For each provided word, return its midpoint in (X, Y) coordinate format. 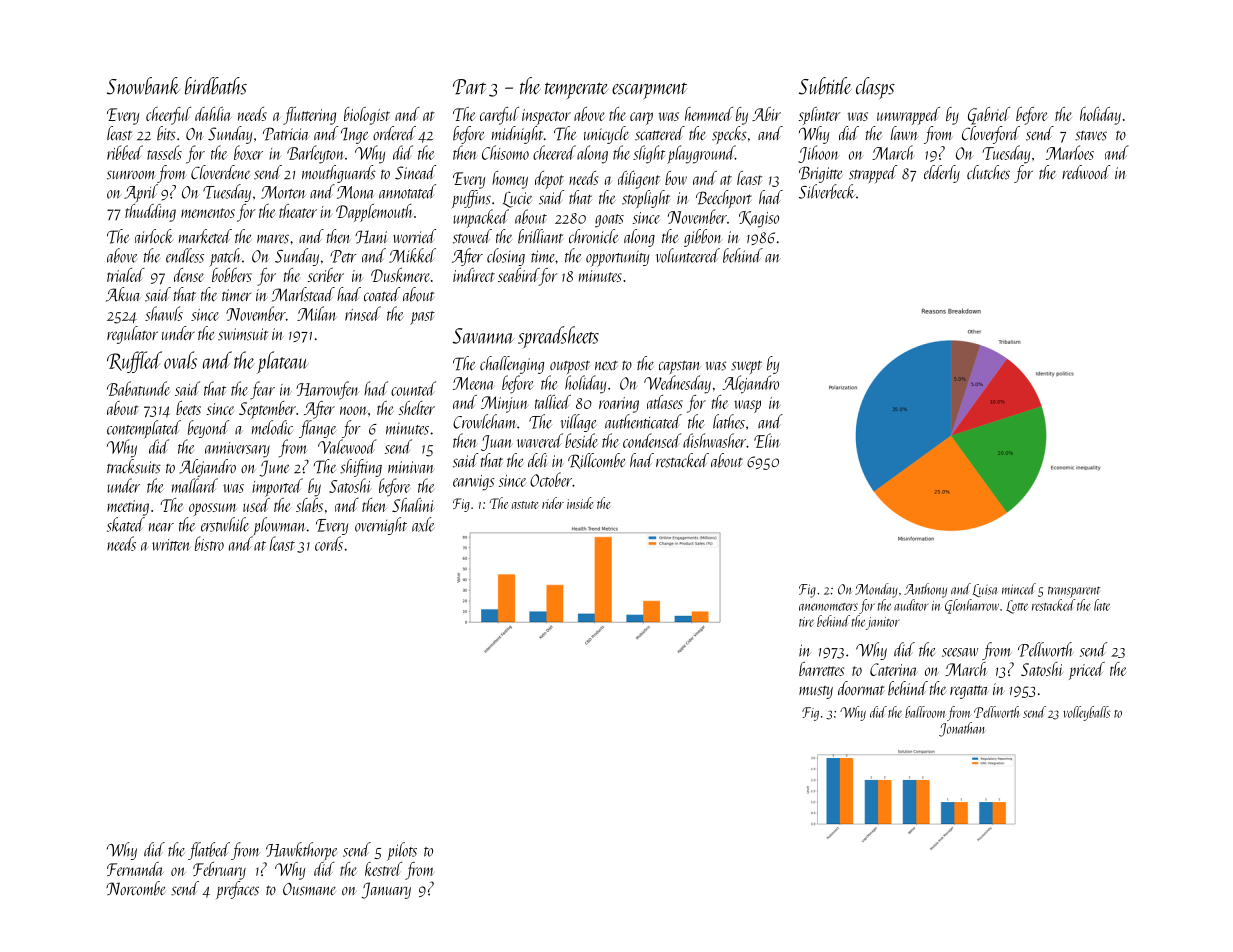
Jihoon (819, 154)
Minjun (504, 404)
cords (329, 543)
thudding (150, 213)
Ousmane (309, 889)
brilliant (540, 236)
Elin (767, 440)
